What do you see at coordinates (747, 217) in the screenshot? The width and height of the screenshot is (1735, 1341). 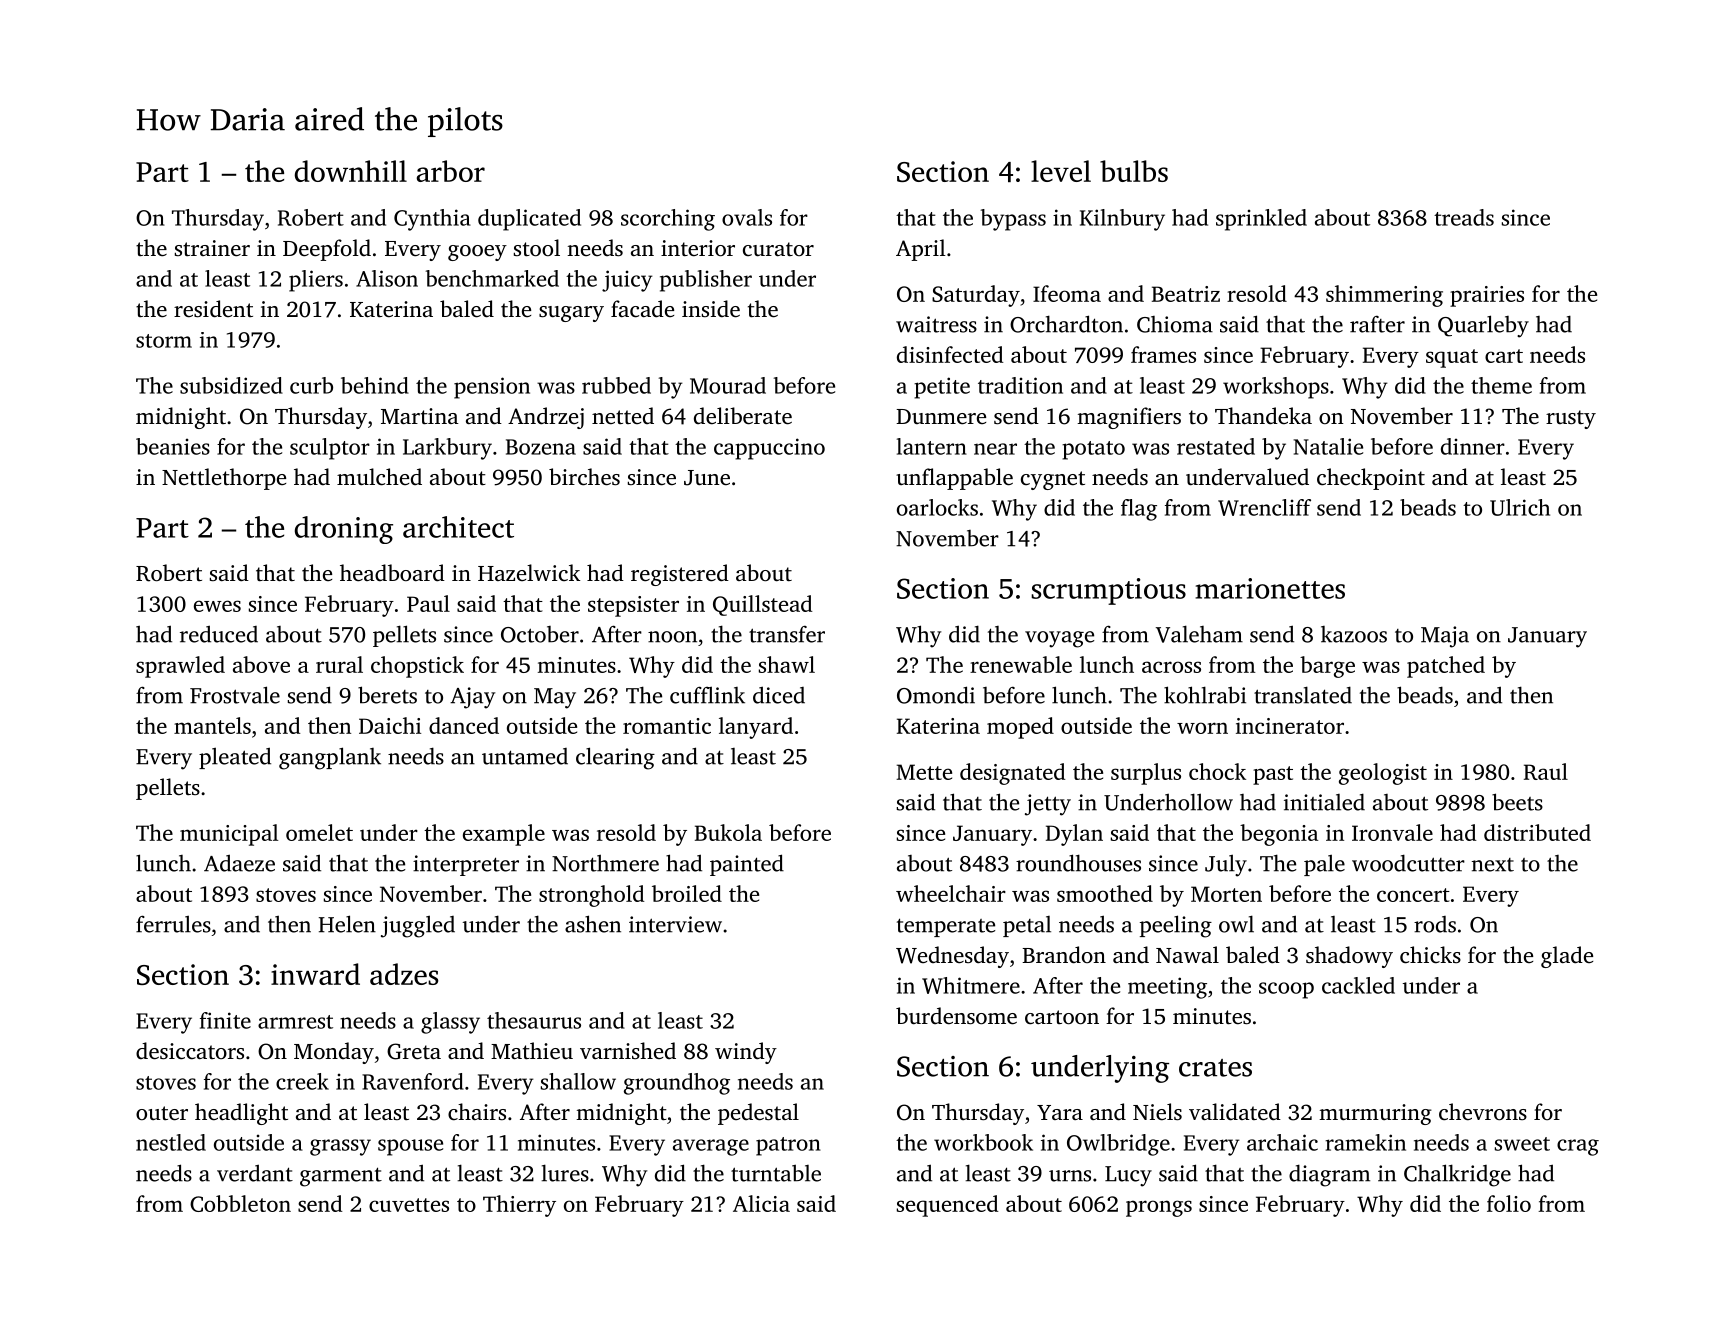 I see `ovals` at bounding box center [747, 217].
